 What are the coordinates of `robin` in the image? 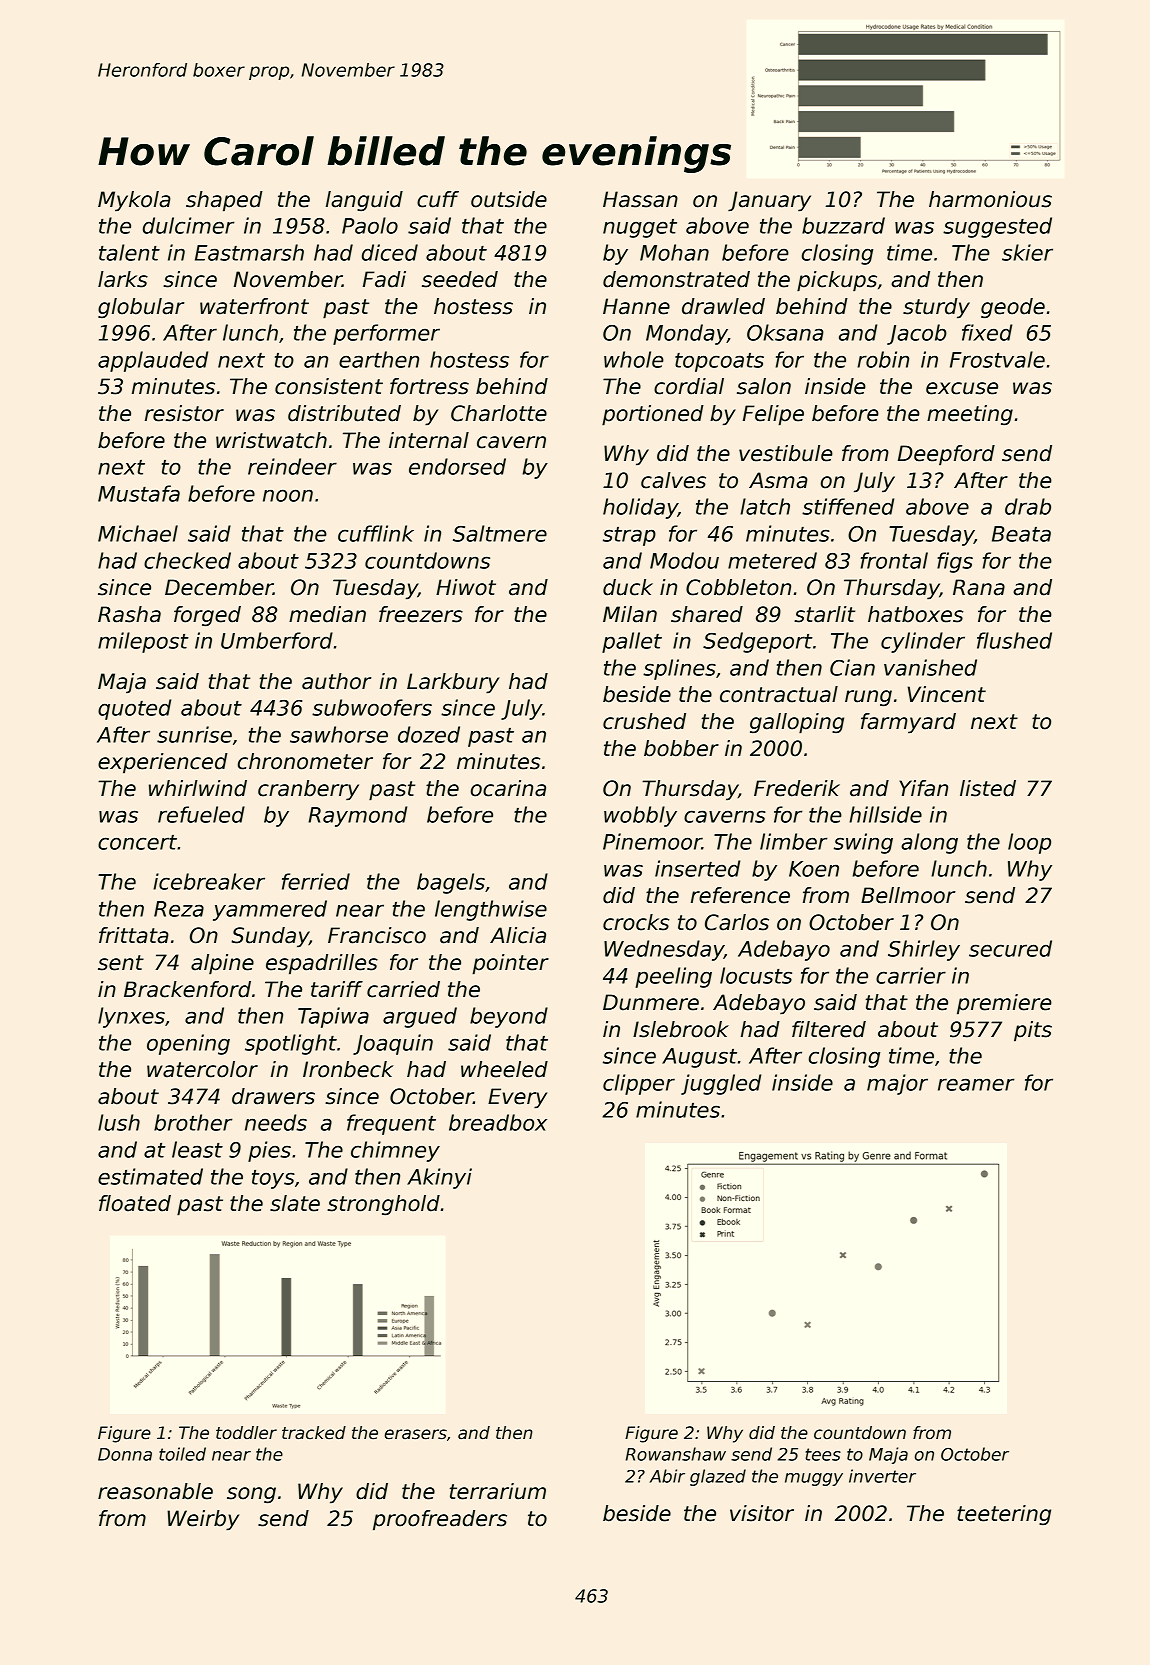 It's located at (883, 359).
